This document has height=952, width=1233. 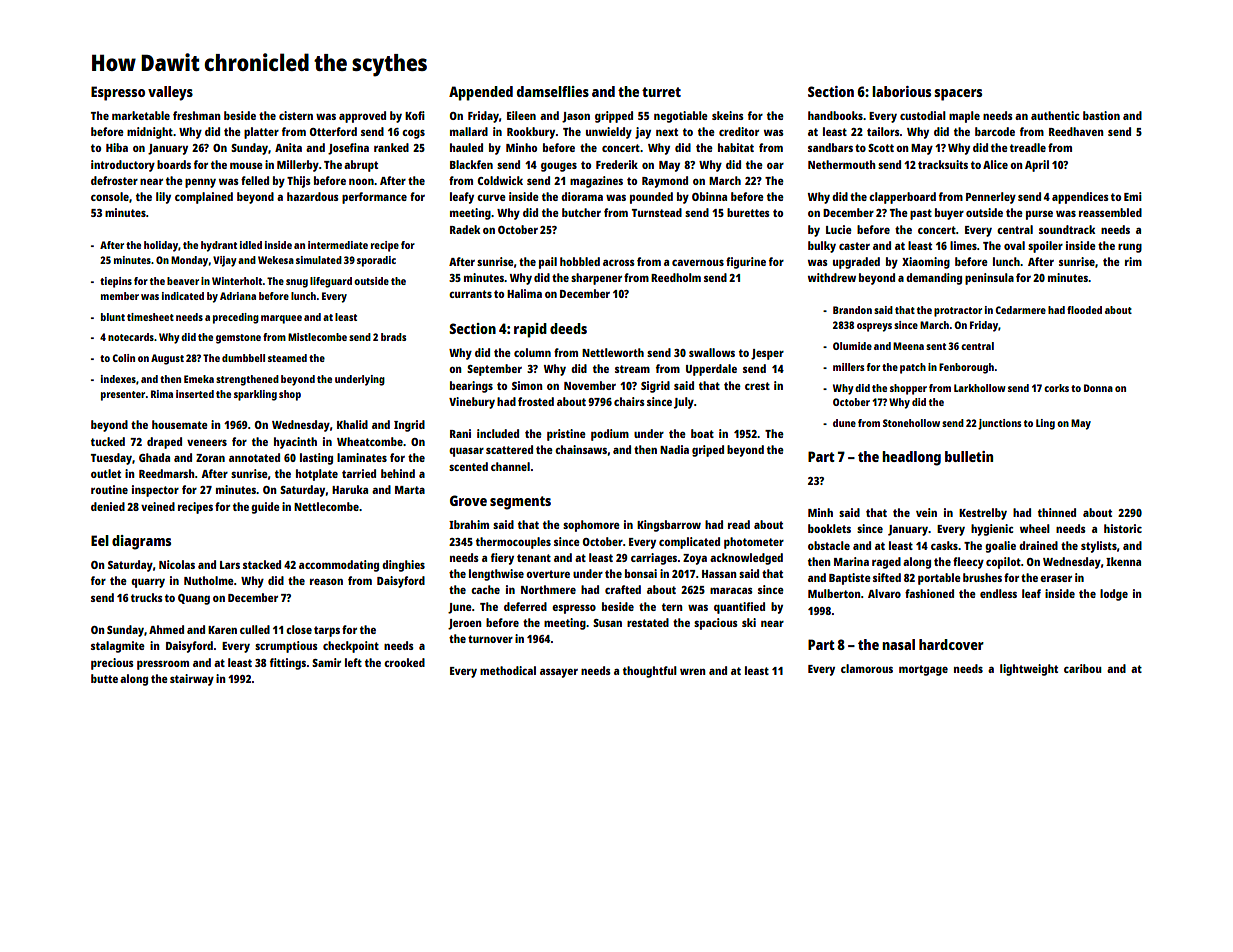 I want to click on withdrew, so click(x=832, y=277).
